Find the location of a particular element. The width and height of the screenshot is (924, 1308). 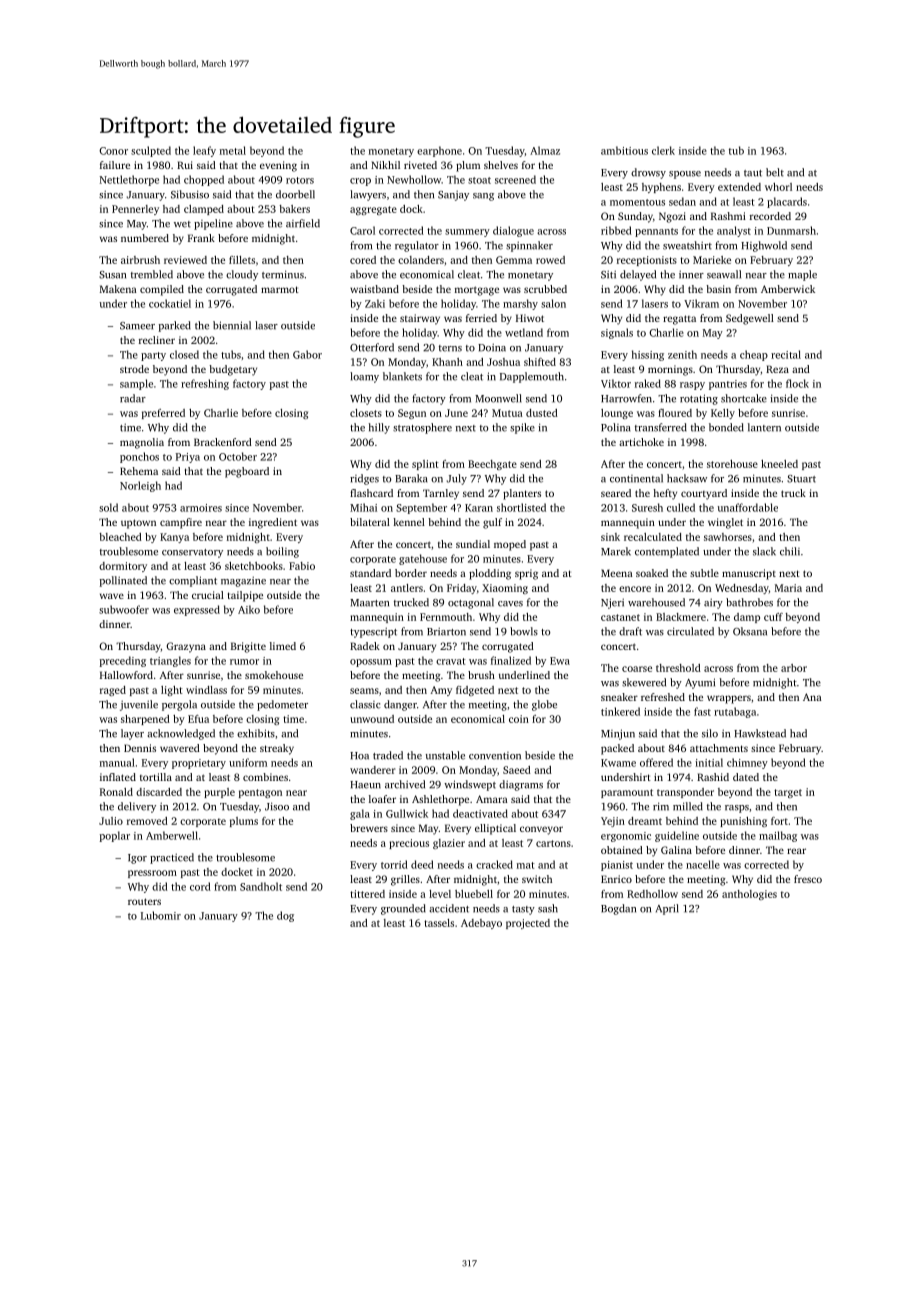

Lubomir is located at coordinates (161, 915).
